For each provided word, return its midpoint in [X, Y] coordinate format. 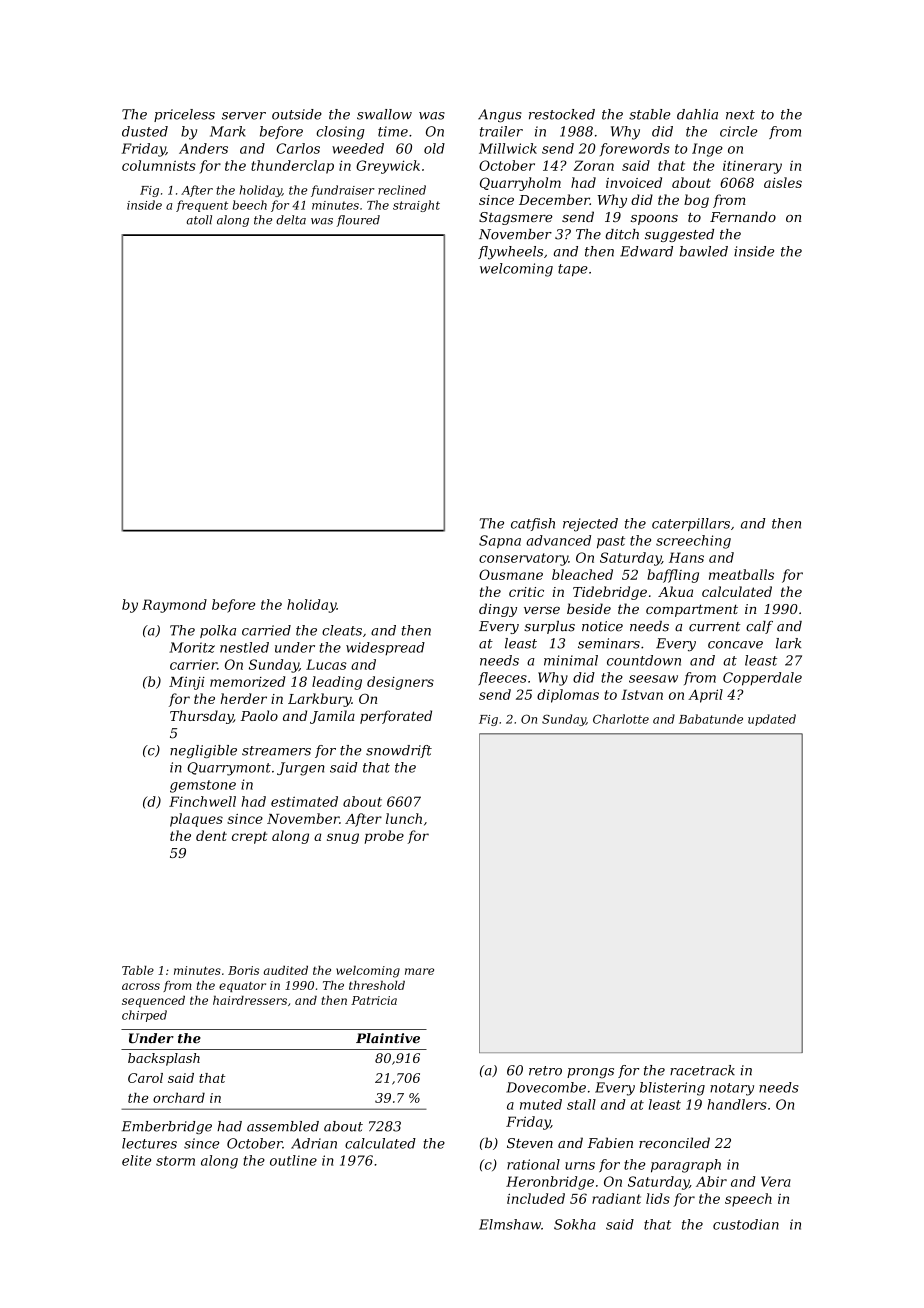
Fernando [743, 216]
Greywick [388, 167]
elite [136, 1160]
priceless [184, 115]
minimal [571, 660]
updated [772, 720]
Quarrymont [229, 769]
